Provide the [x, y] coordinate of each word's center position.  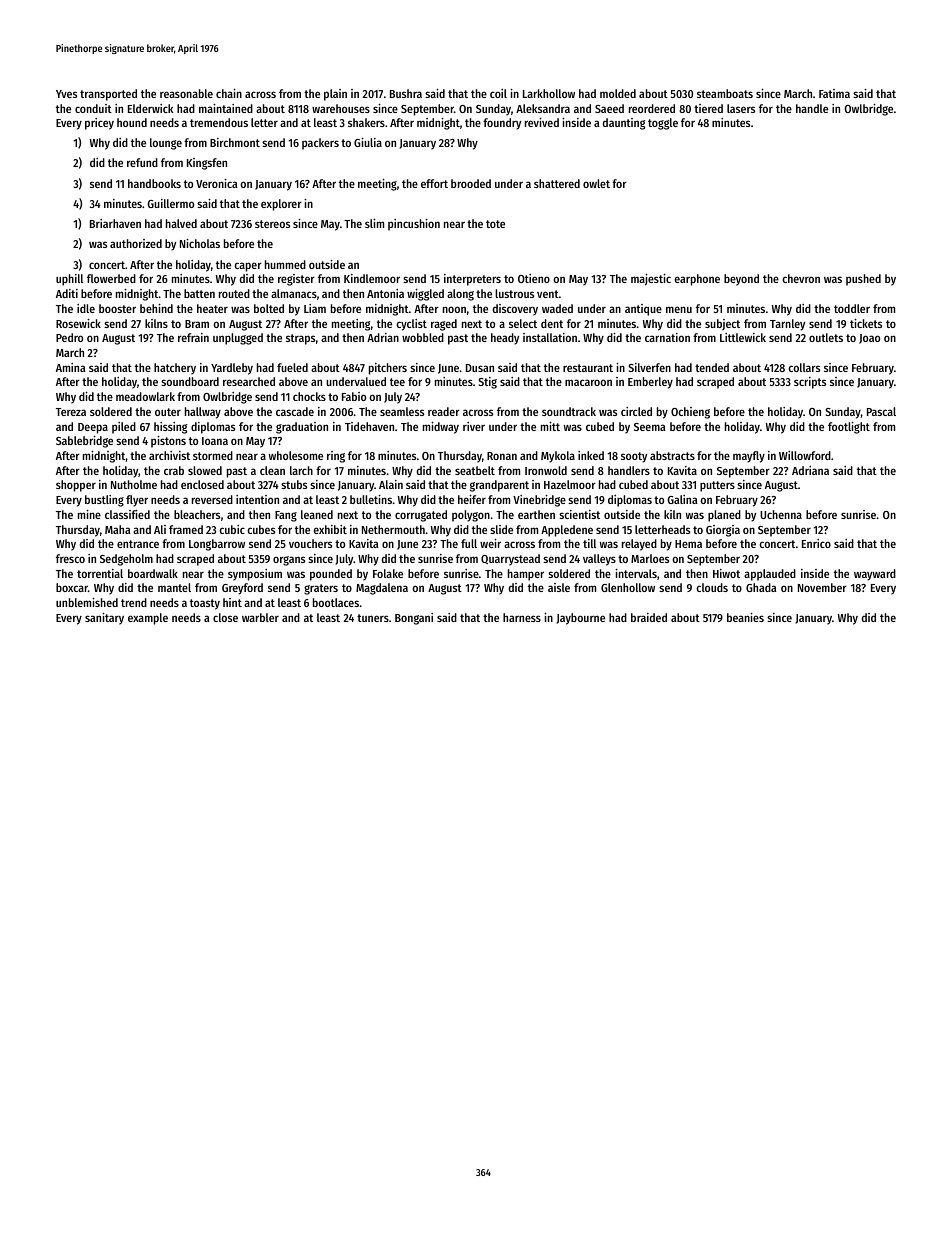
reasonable [186, 93]
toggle [663, 124]
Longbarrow [217, 545]
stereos [272, 224]
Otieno [534, 278]
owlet [596, 183]
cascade [295, 411]
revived [542, 122]
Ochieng [690, 413]
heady [505, 339]
